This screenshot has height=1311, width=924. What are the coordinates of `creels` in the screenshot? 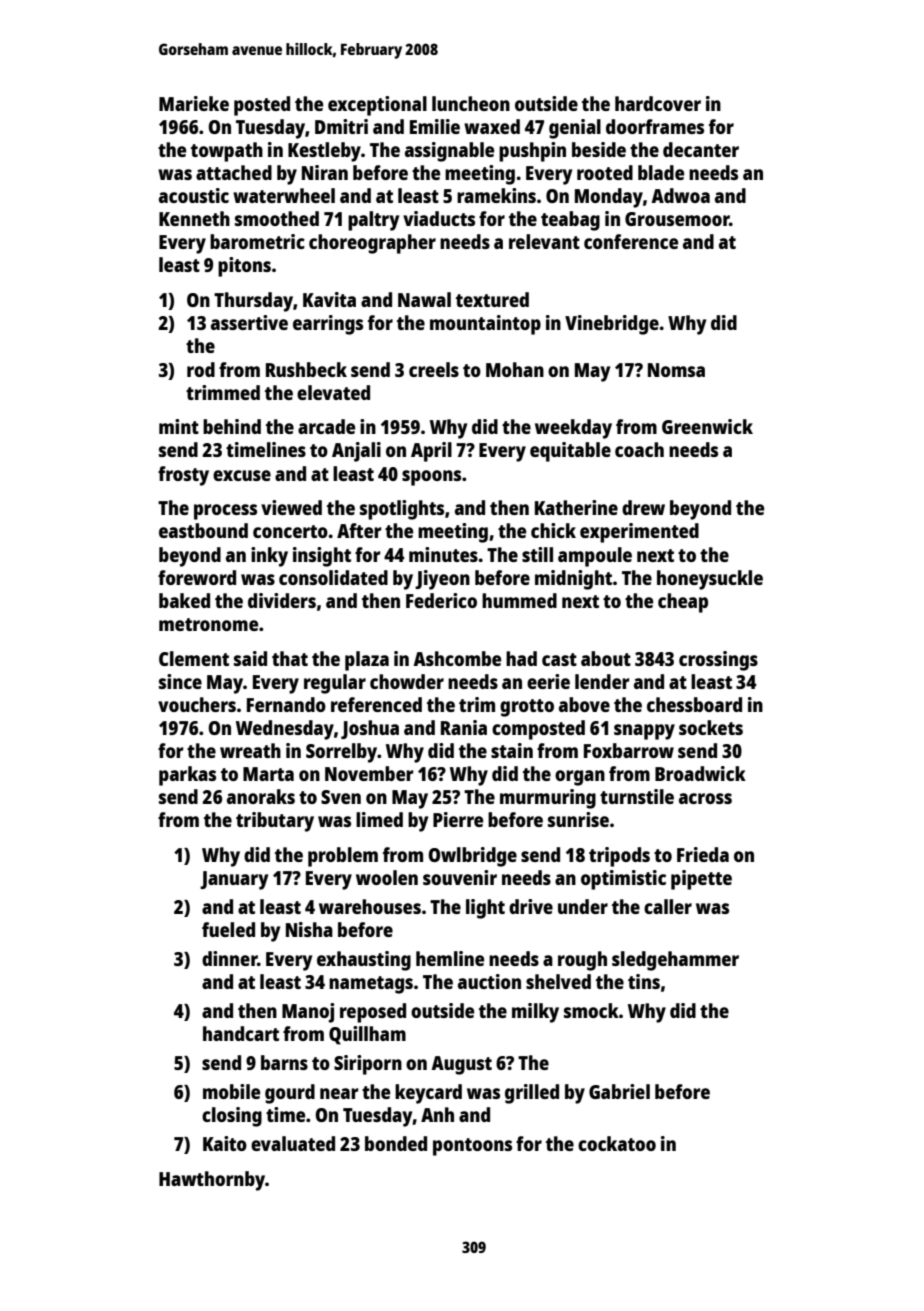 It's located at (434, 369).
